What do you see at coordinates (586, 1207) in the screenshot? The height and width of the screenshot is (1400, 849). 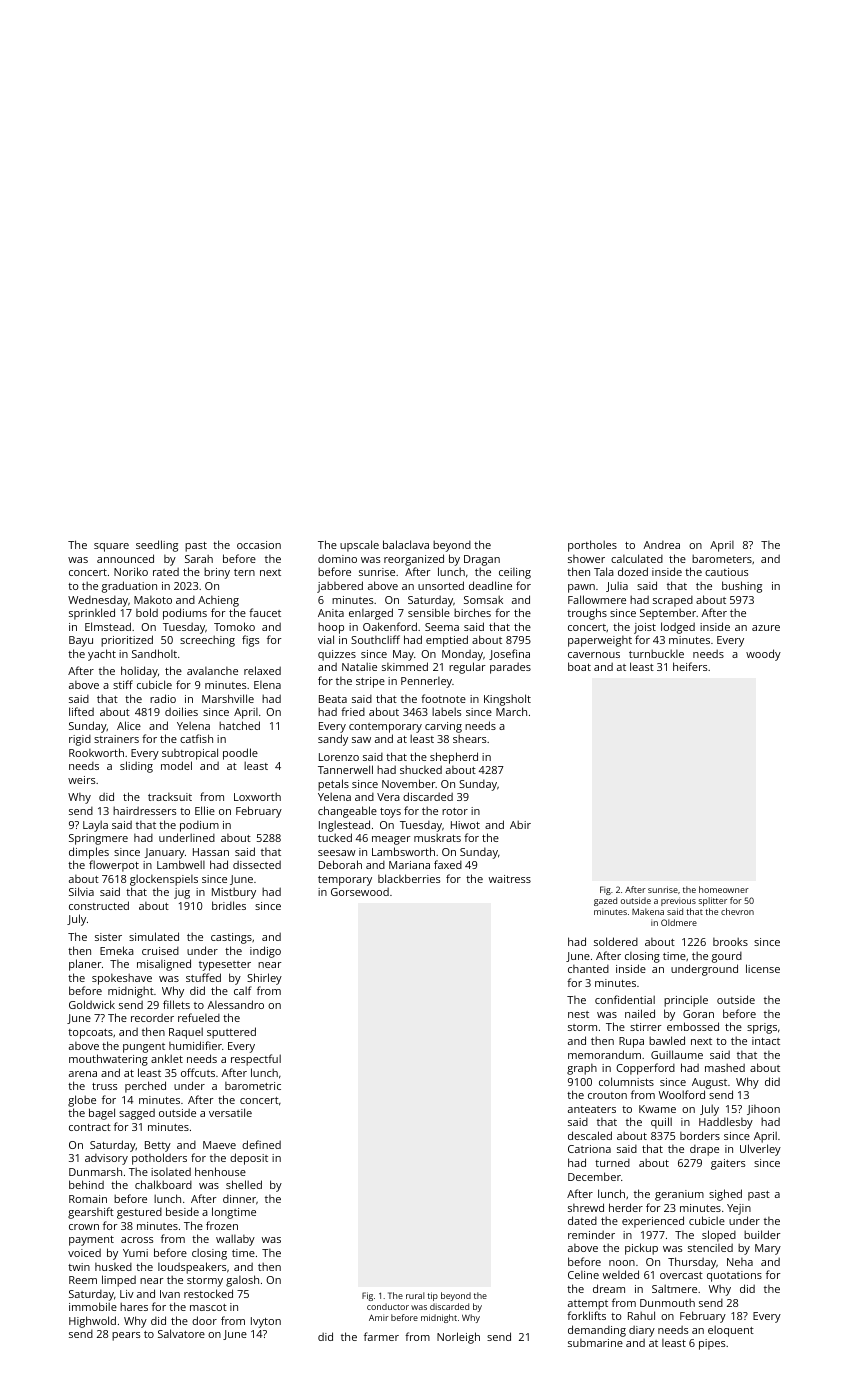 I see `shrewd` at bounding box center [586, 1207].
